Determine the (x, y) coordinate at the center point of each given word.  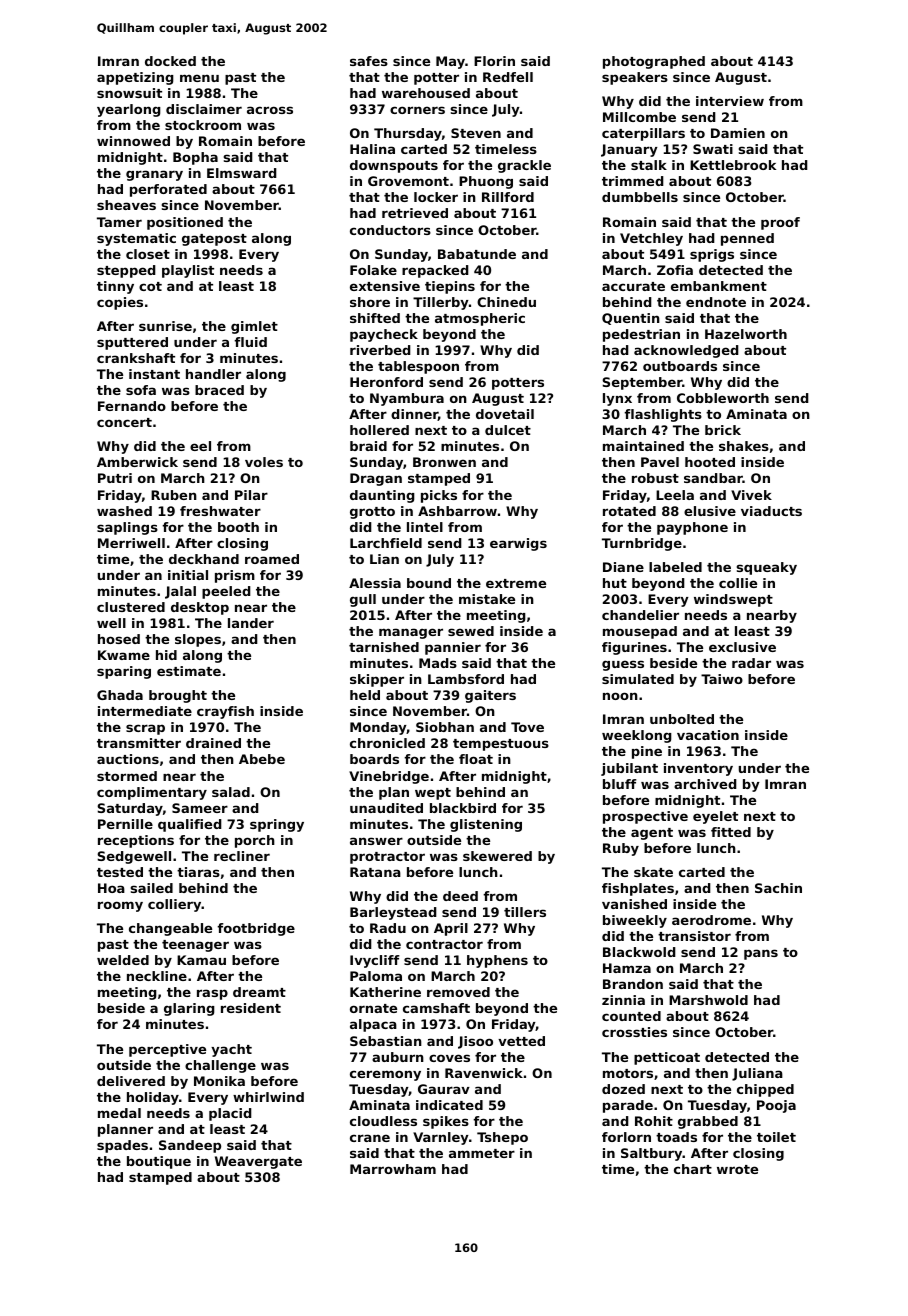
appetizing (135, 78)
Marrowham (393, 1169)
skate (653, 872)
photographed (654, 62)
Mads (438, 663)
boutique (159, 1162)
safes (369, 61)
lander (251, 623)
